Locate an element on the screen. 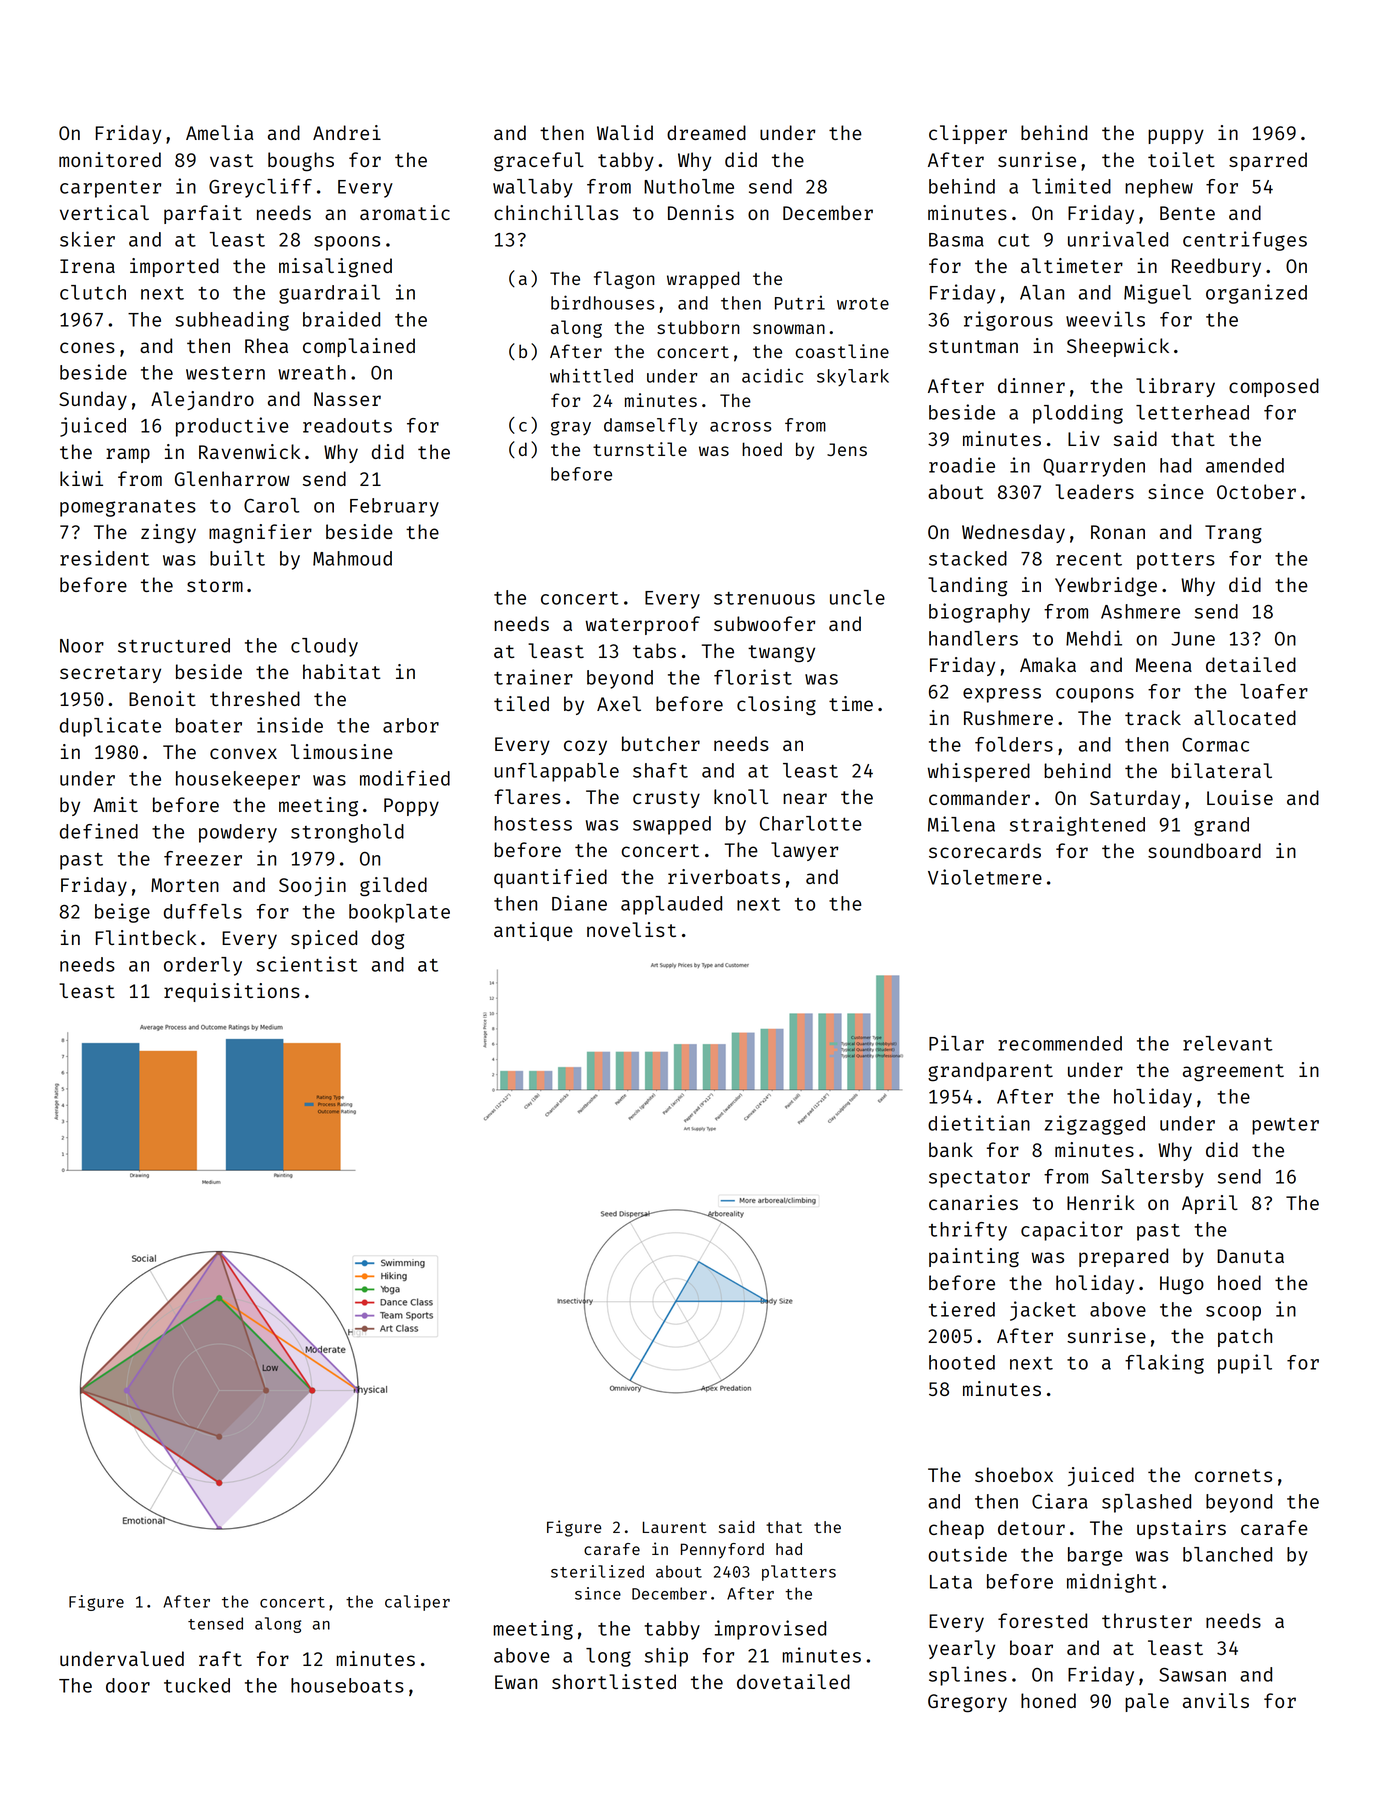 Image resolution: width=1387 pixels, height=1795 pixels. agreement is located at coordinates (1233, 1073).
